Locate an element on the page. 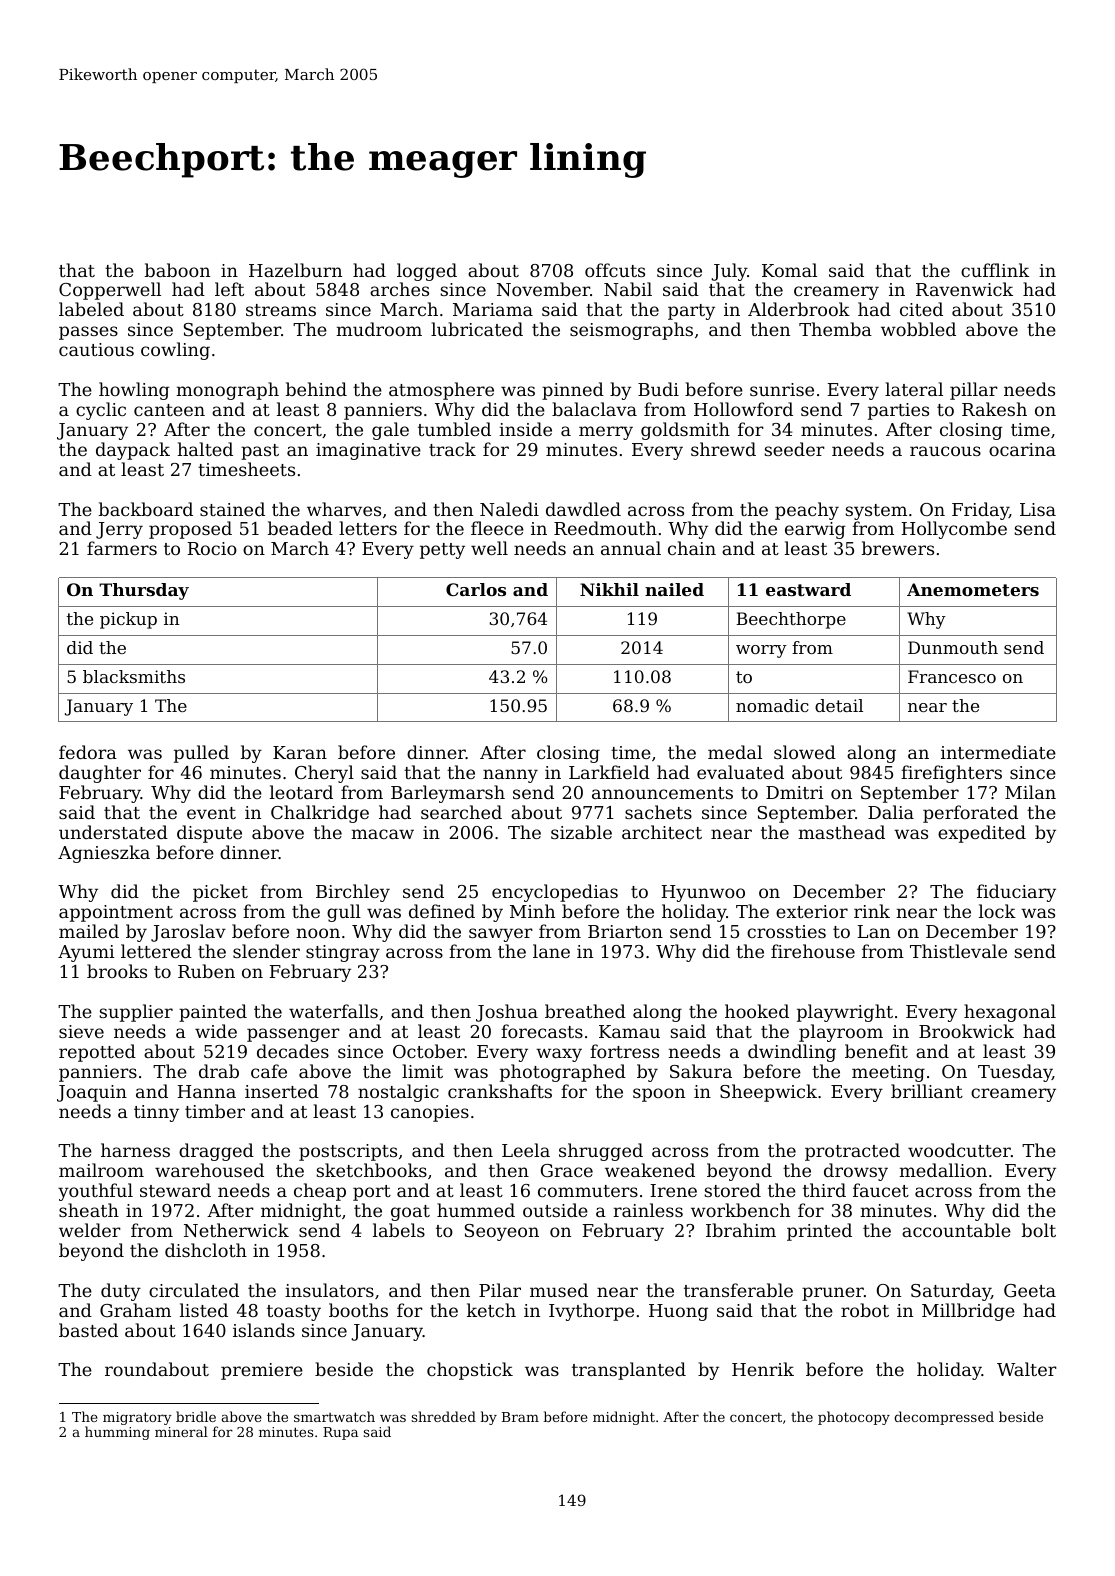 This image has height=1576, width=1115. mineral is located at coordinates (181, 1431).
